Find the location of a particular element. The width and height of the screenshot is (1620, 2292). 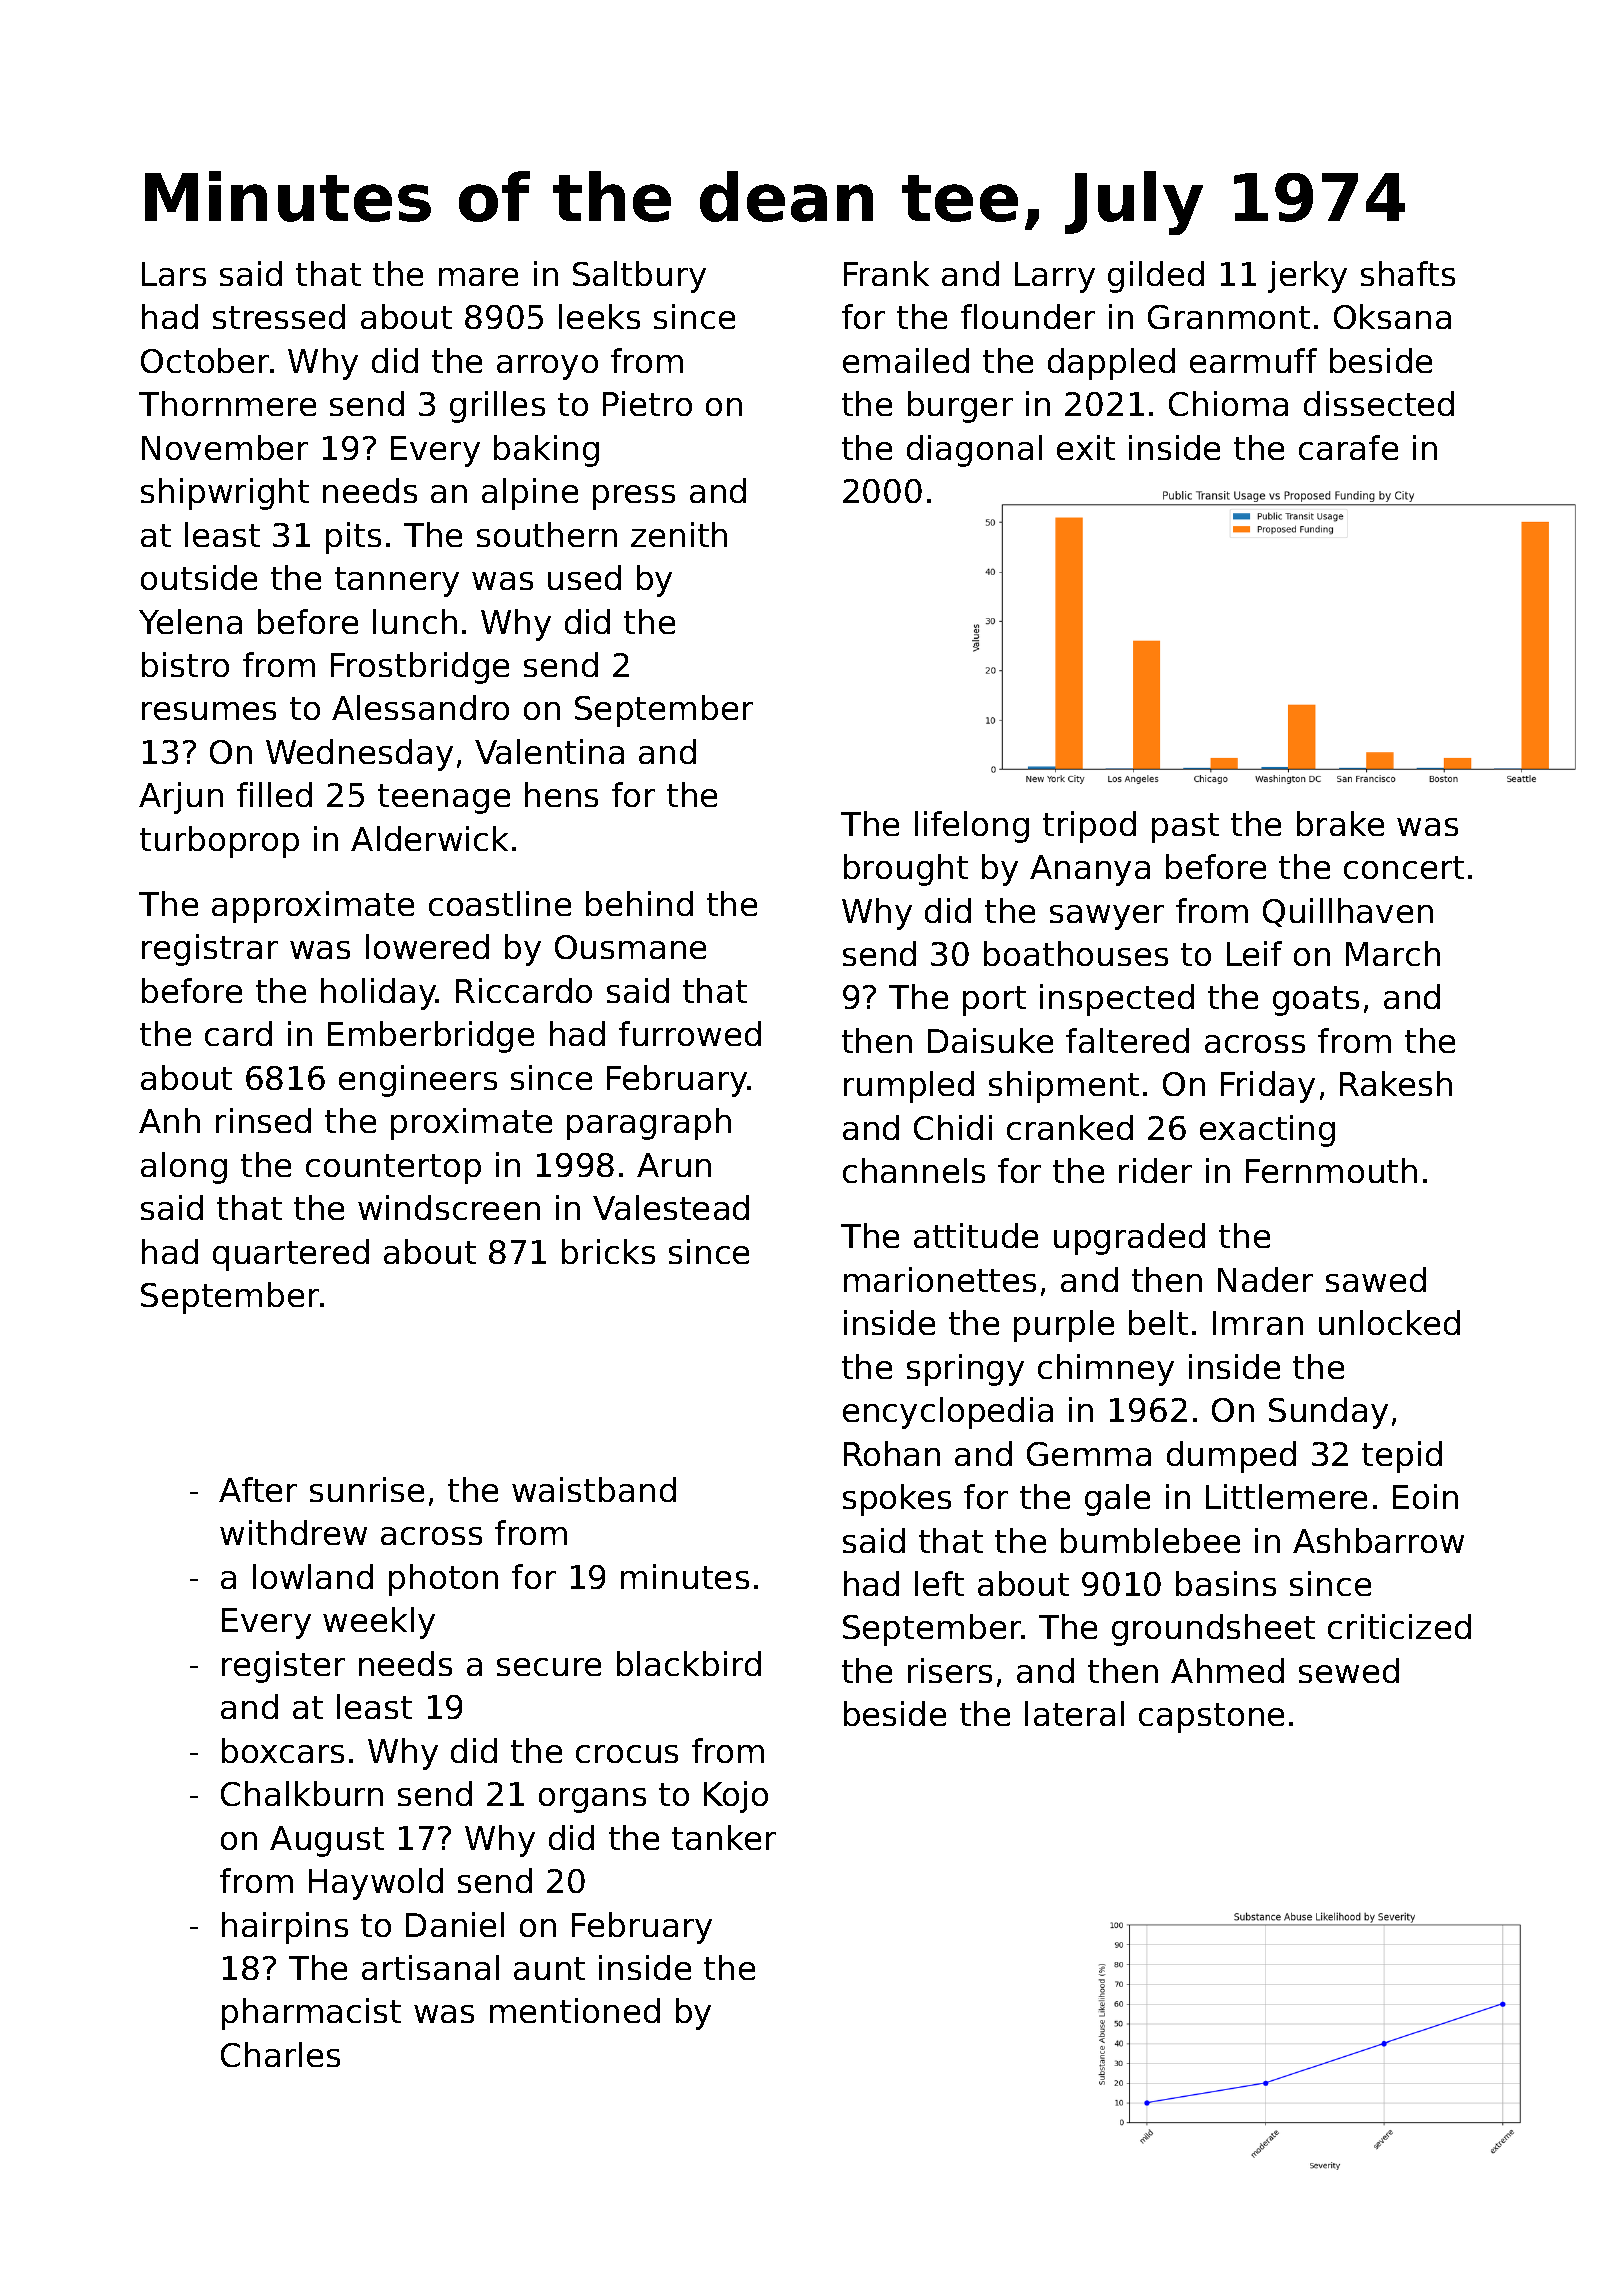

capstone is located at coordinates (1211, 1718).
